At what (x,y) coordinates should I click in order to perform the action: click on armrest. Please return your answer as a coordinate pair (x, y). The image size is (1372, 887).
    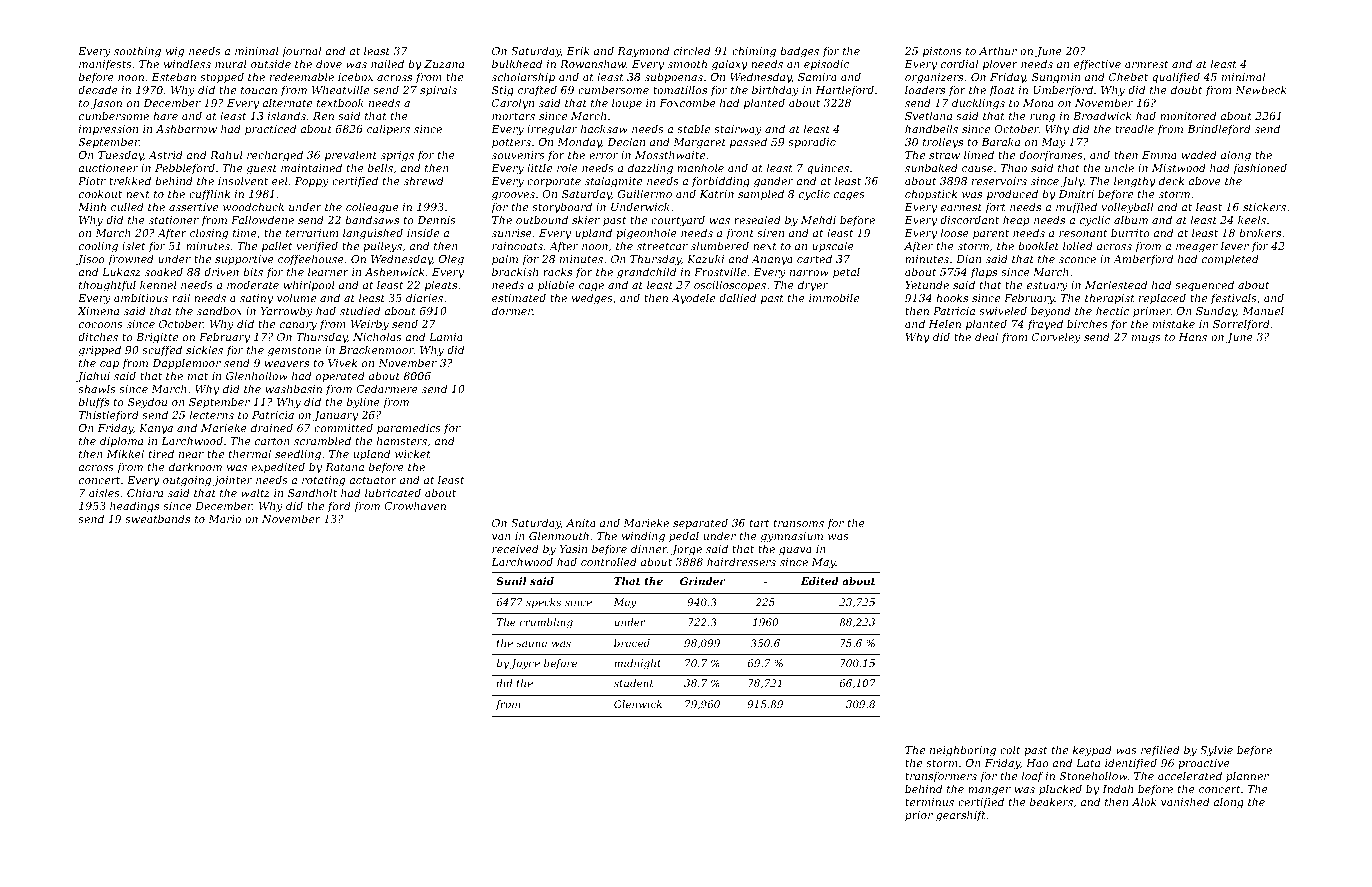
    Looking at the image, I should click on (1146, 64).
